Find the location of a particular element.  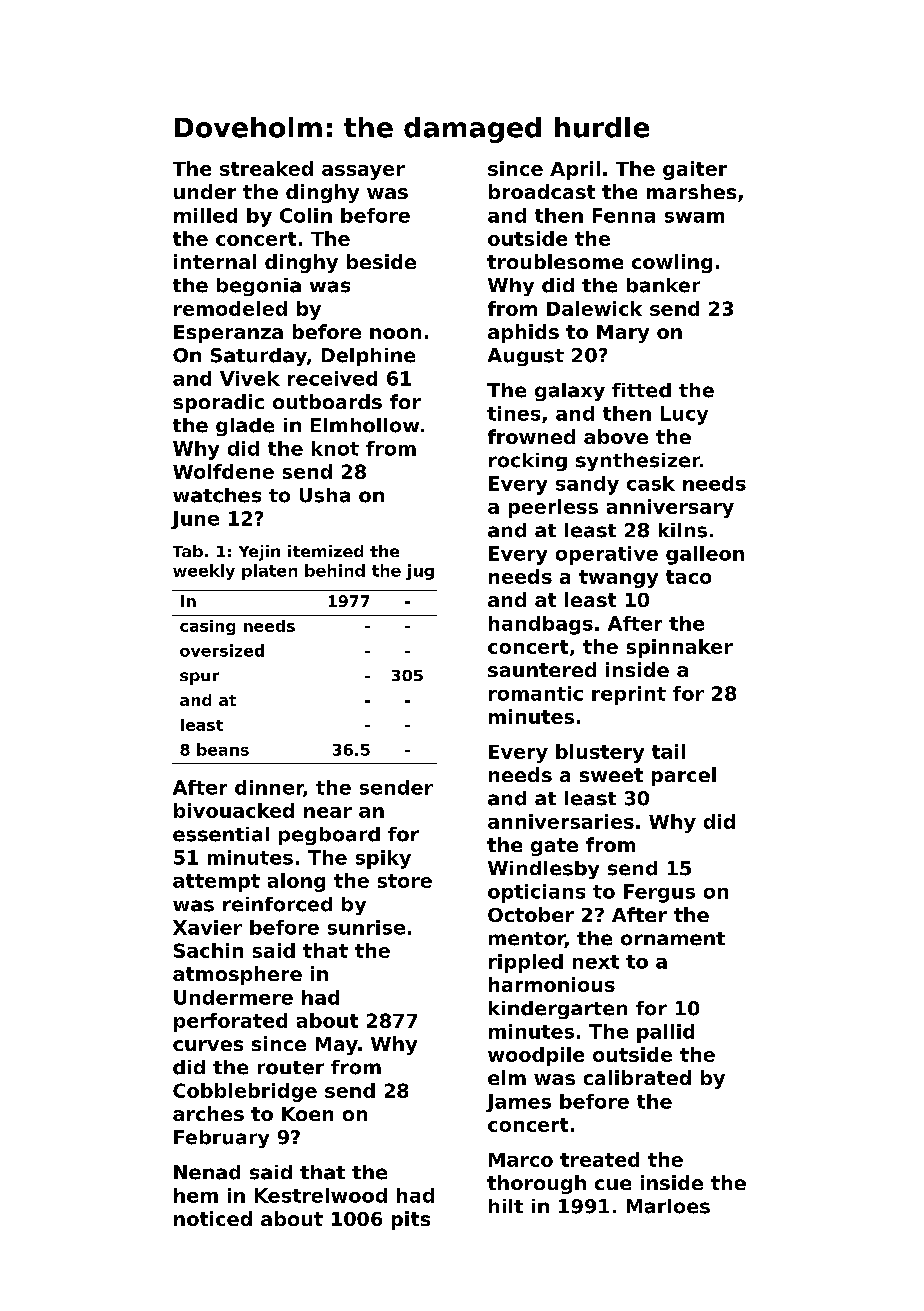

curves is located at coordinates (208, 1045).
